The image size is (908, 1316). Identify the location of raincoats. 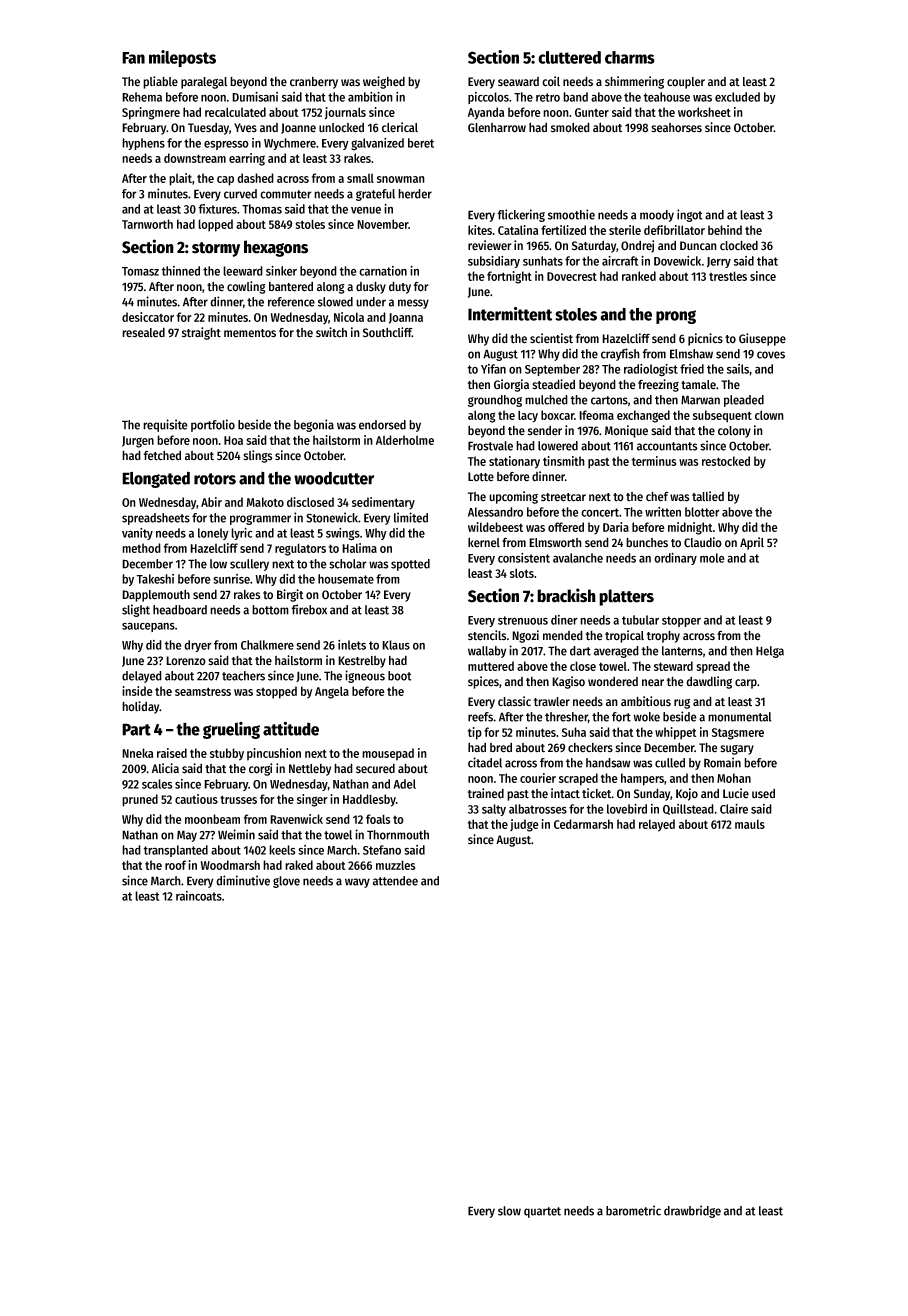
(199, 896).
